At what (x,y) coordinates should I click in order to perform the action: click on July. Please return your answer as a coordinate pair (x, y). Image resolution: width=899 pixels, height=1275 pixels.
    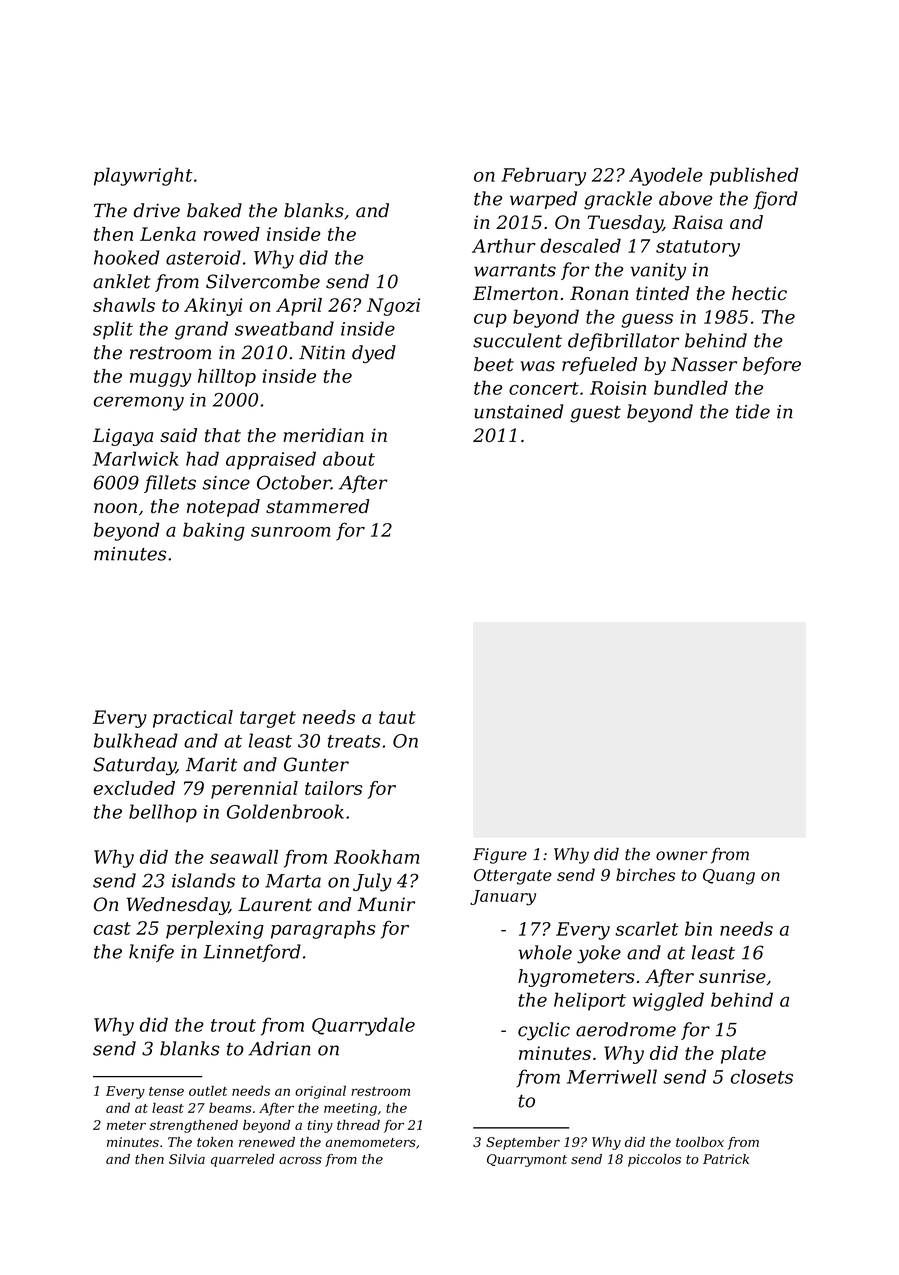
    Looking at the image, I should click on (372, 882).
